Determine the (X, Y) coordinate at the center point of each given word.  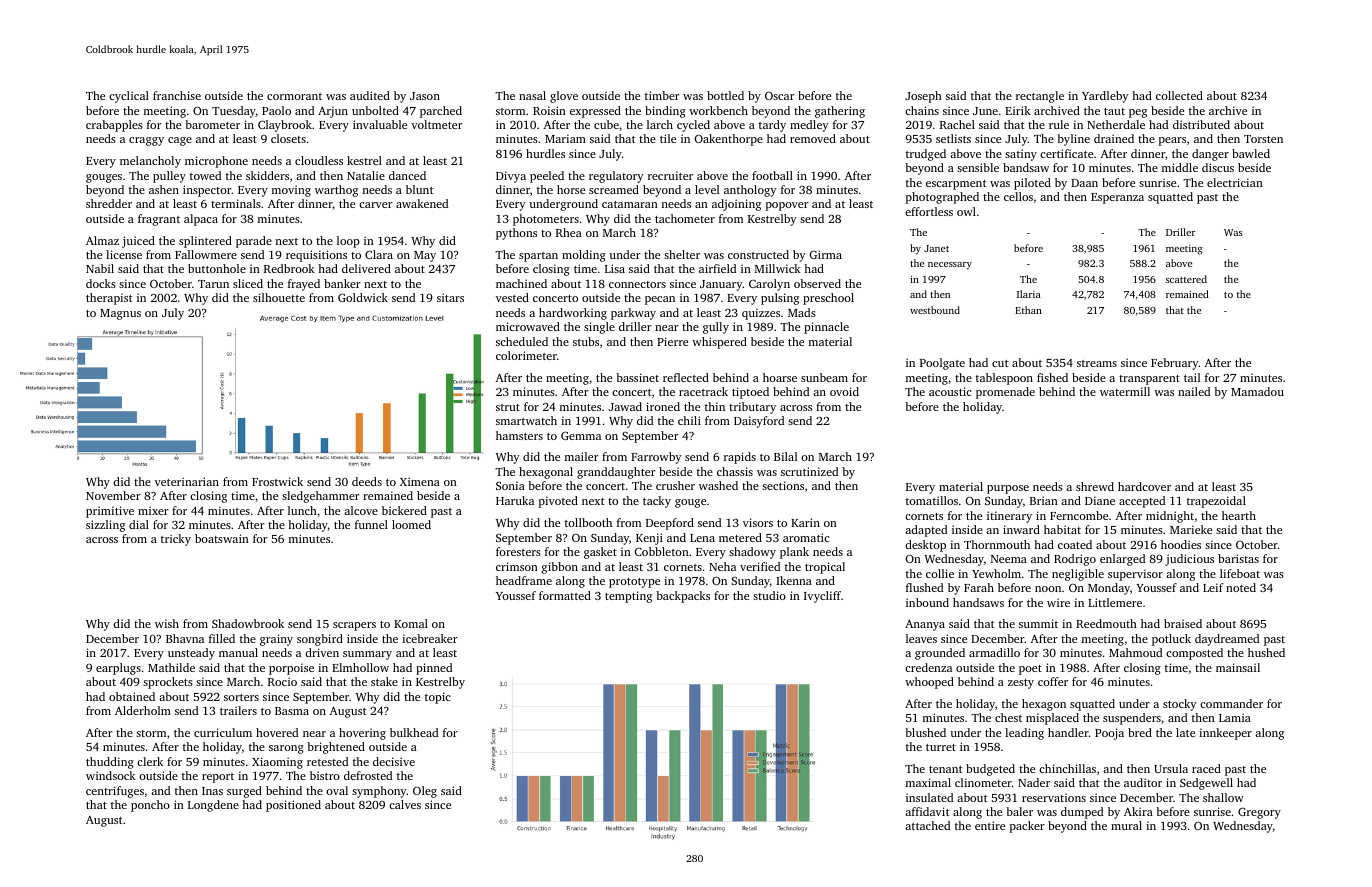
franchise (177, 95)
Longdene (213, 806)
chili (689, 420)
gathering (840, 112)
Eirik (1018, 110)
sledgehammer (321, 497)
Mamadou (1257, 391)
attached (927, 825)
